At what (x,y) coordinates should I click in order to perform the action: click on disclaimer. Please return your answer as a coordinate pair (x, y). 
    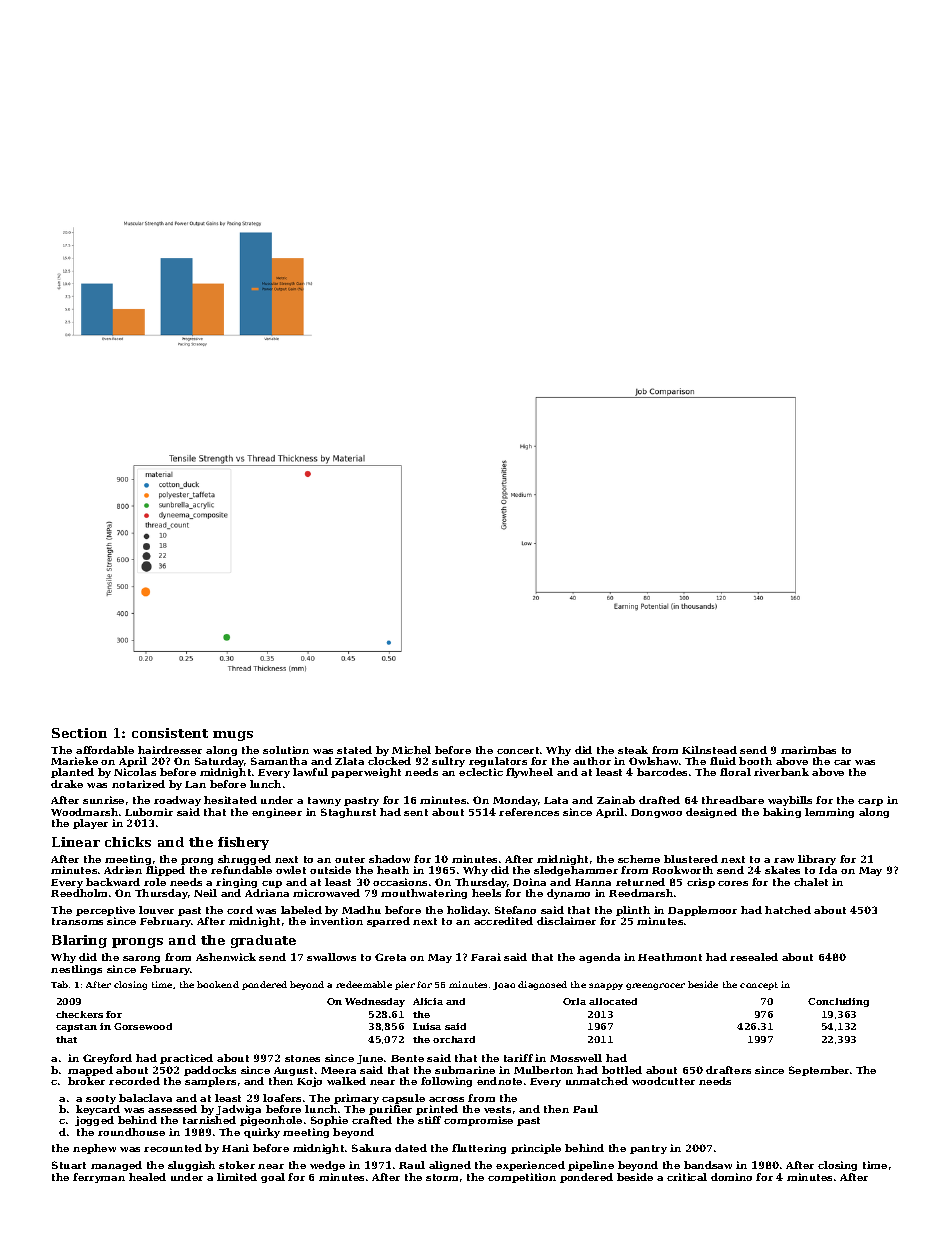
    Looking at the image, I should click on (566, 921).
